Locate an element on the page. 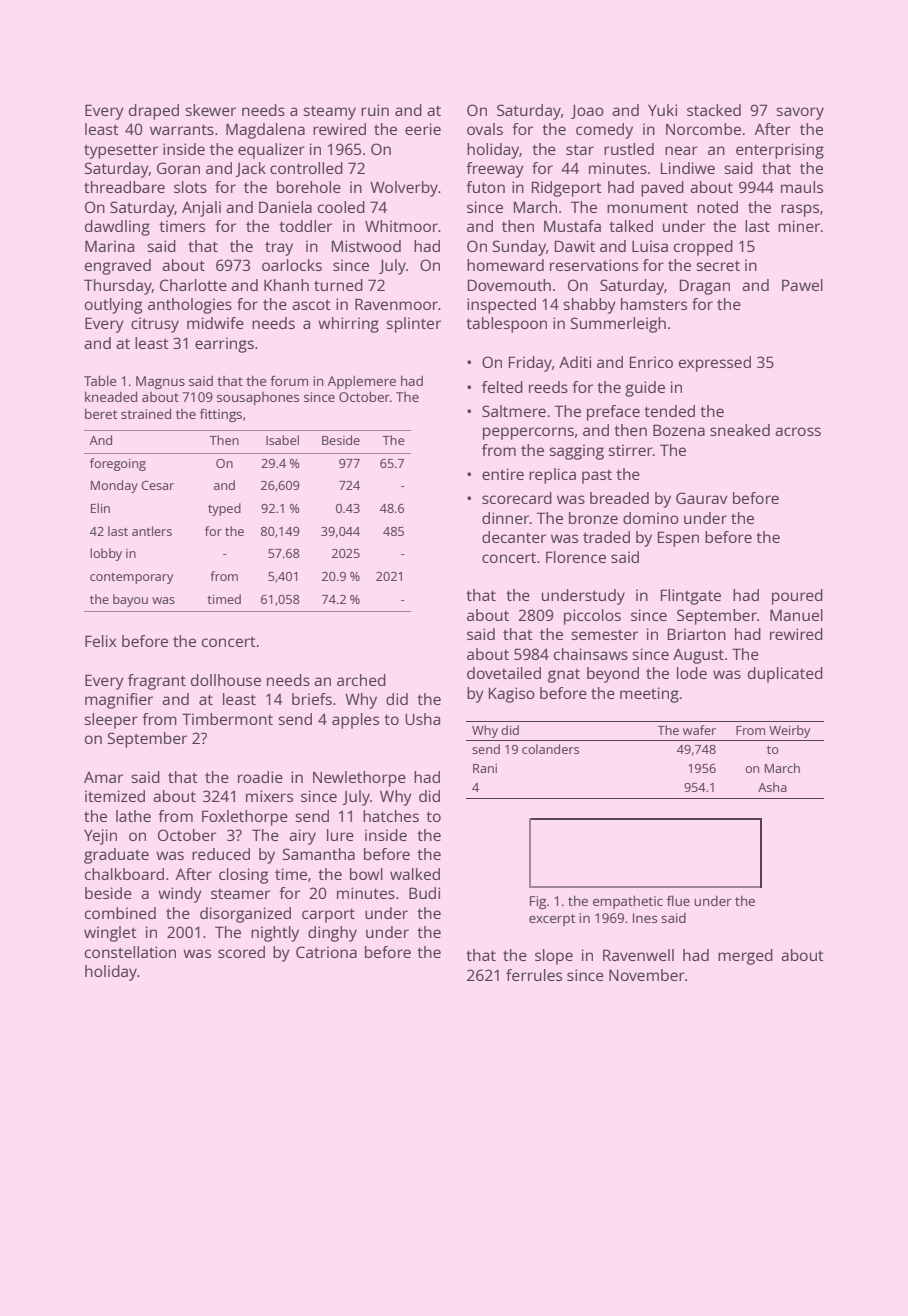 Image resolution: width=908 pixels, height=1316 pixels. felted is located at coordinates (502, 387).
